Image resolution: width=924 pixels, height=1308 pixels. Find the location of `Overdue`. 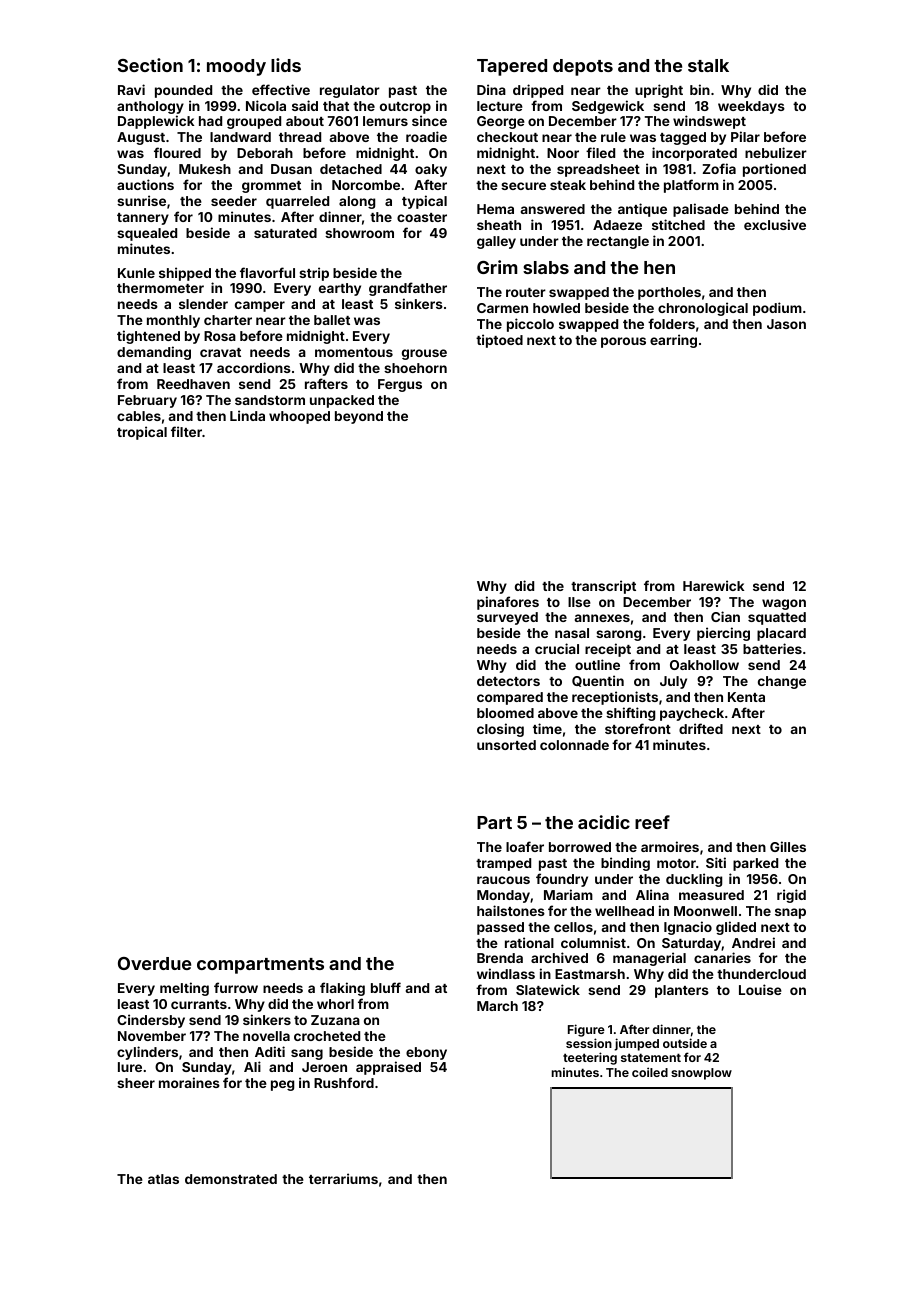

Overdue is located at coordinates (154, 963).
